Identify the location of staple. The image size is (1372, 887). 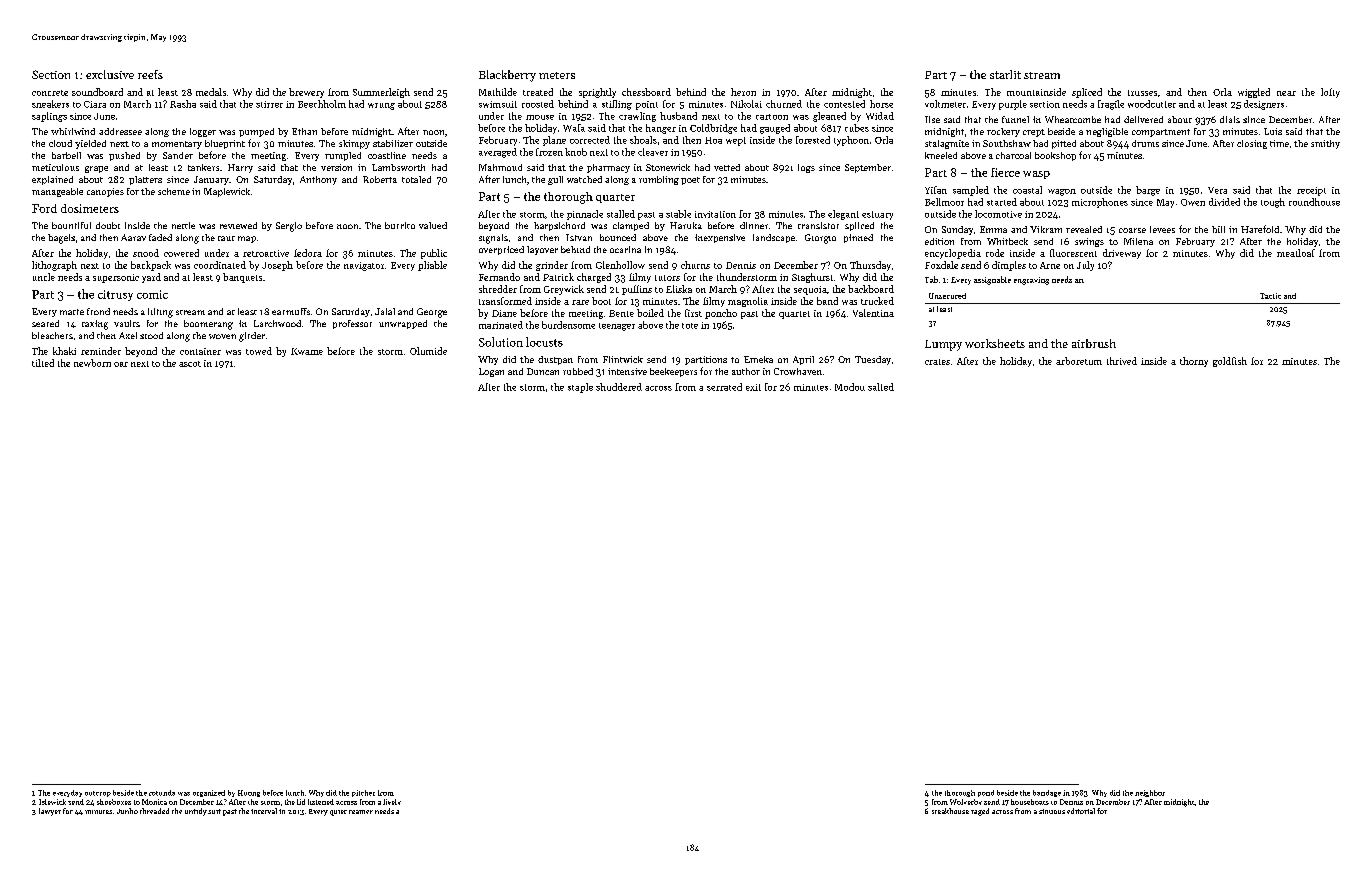
(580, 388).
